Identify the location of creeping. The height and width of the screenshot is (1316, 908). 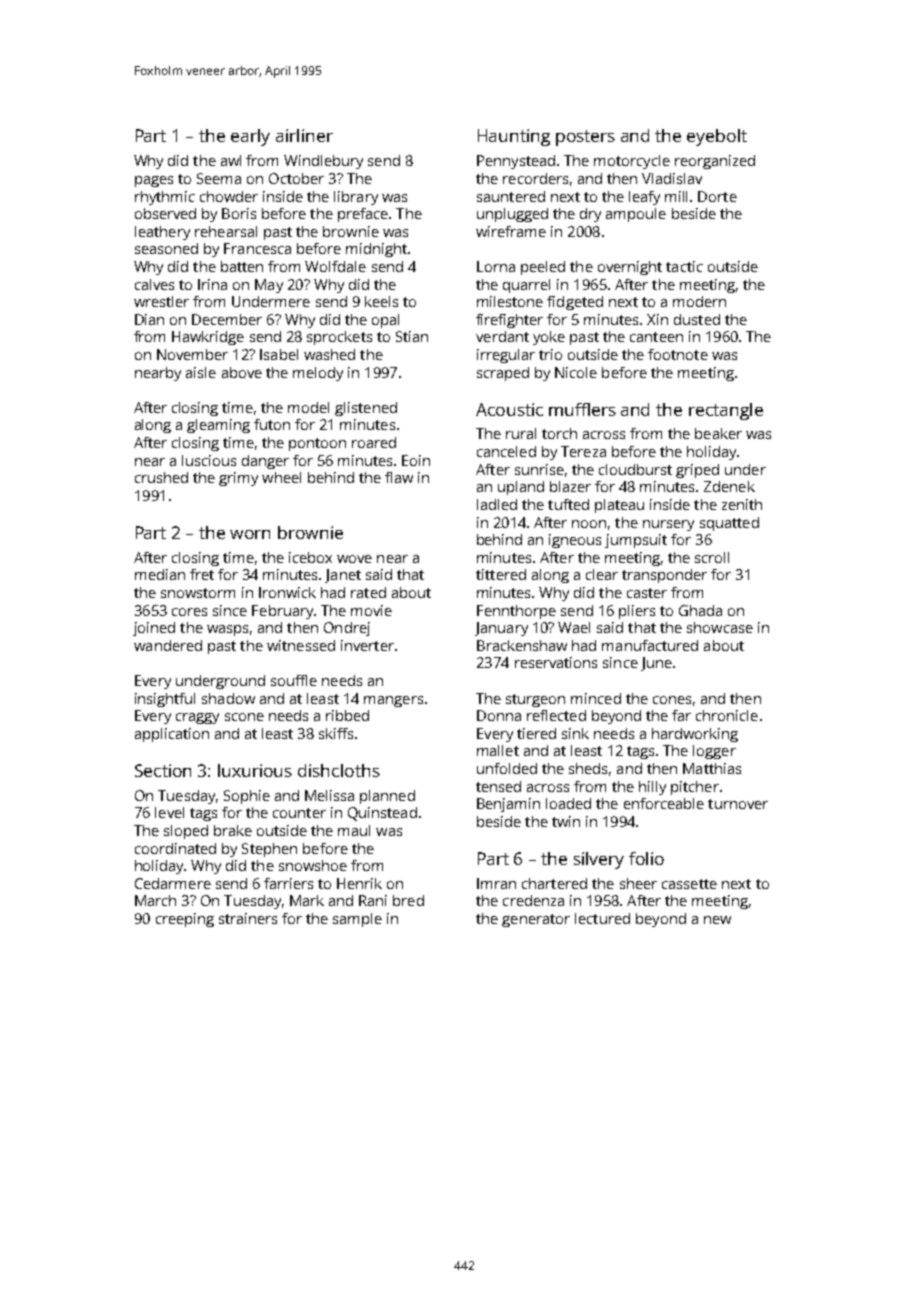
(185, 920).
